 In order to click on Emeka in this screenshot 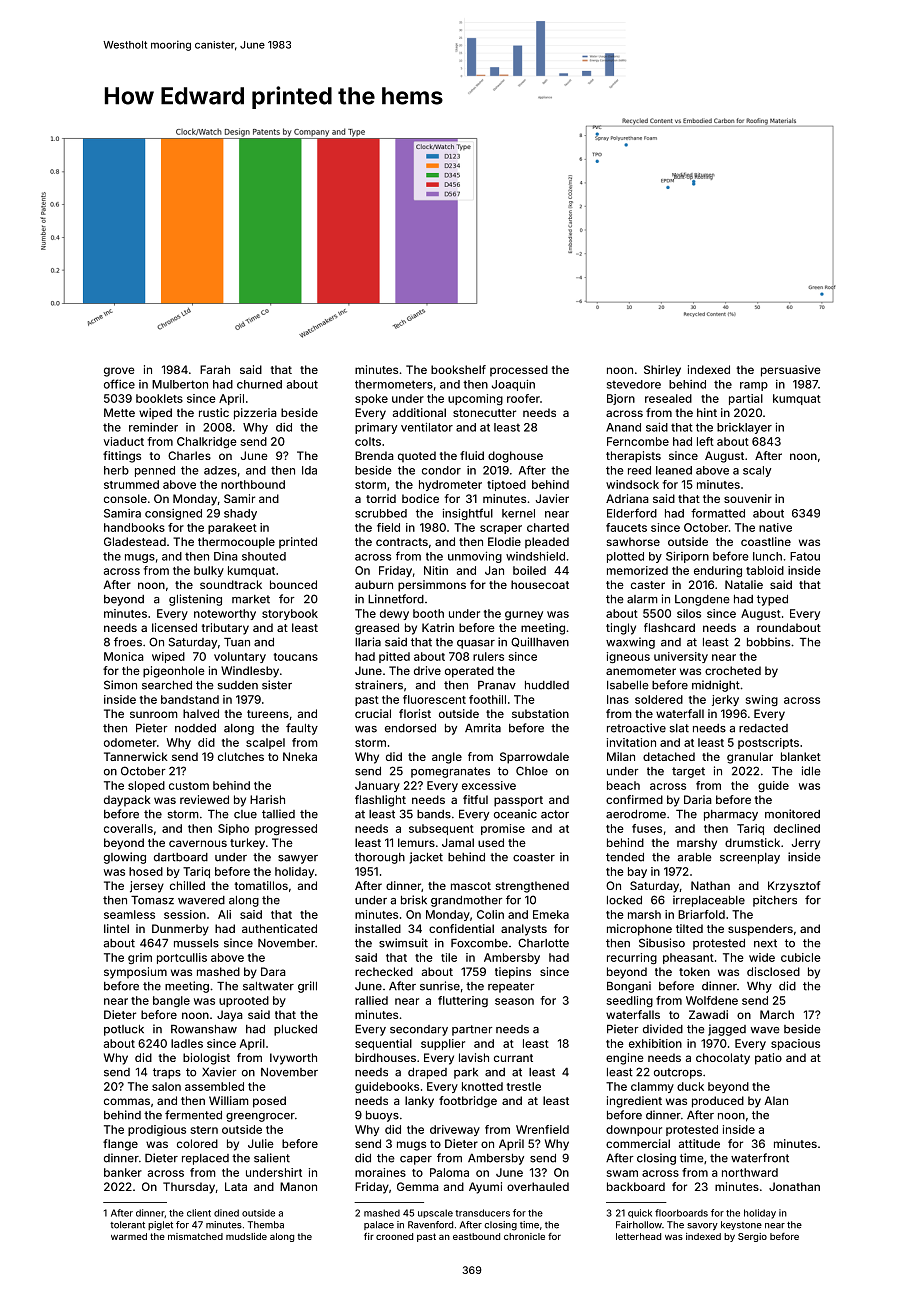, I will do `click(551, 914)`.
